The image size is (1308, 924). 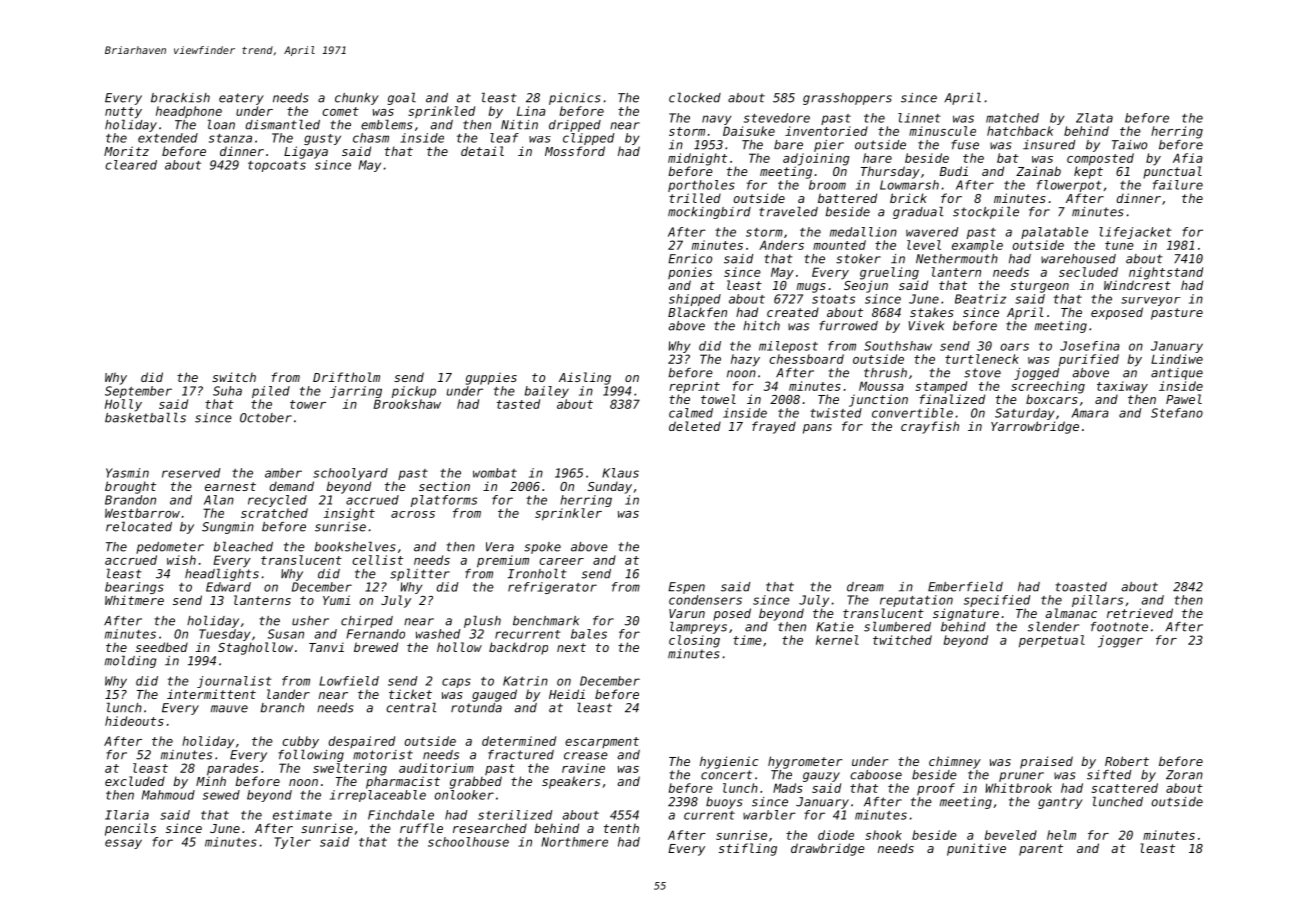 I want to click on September, so click(x=138, y=392).
